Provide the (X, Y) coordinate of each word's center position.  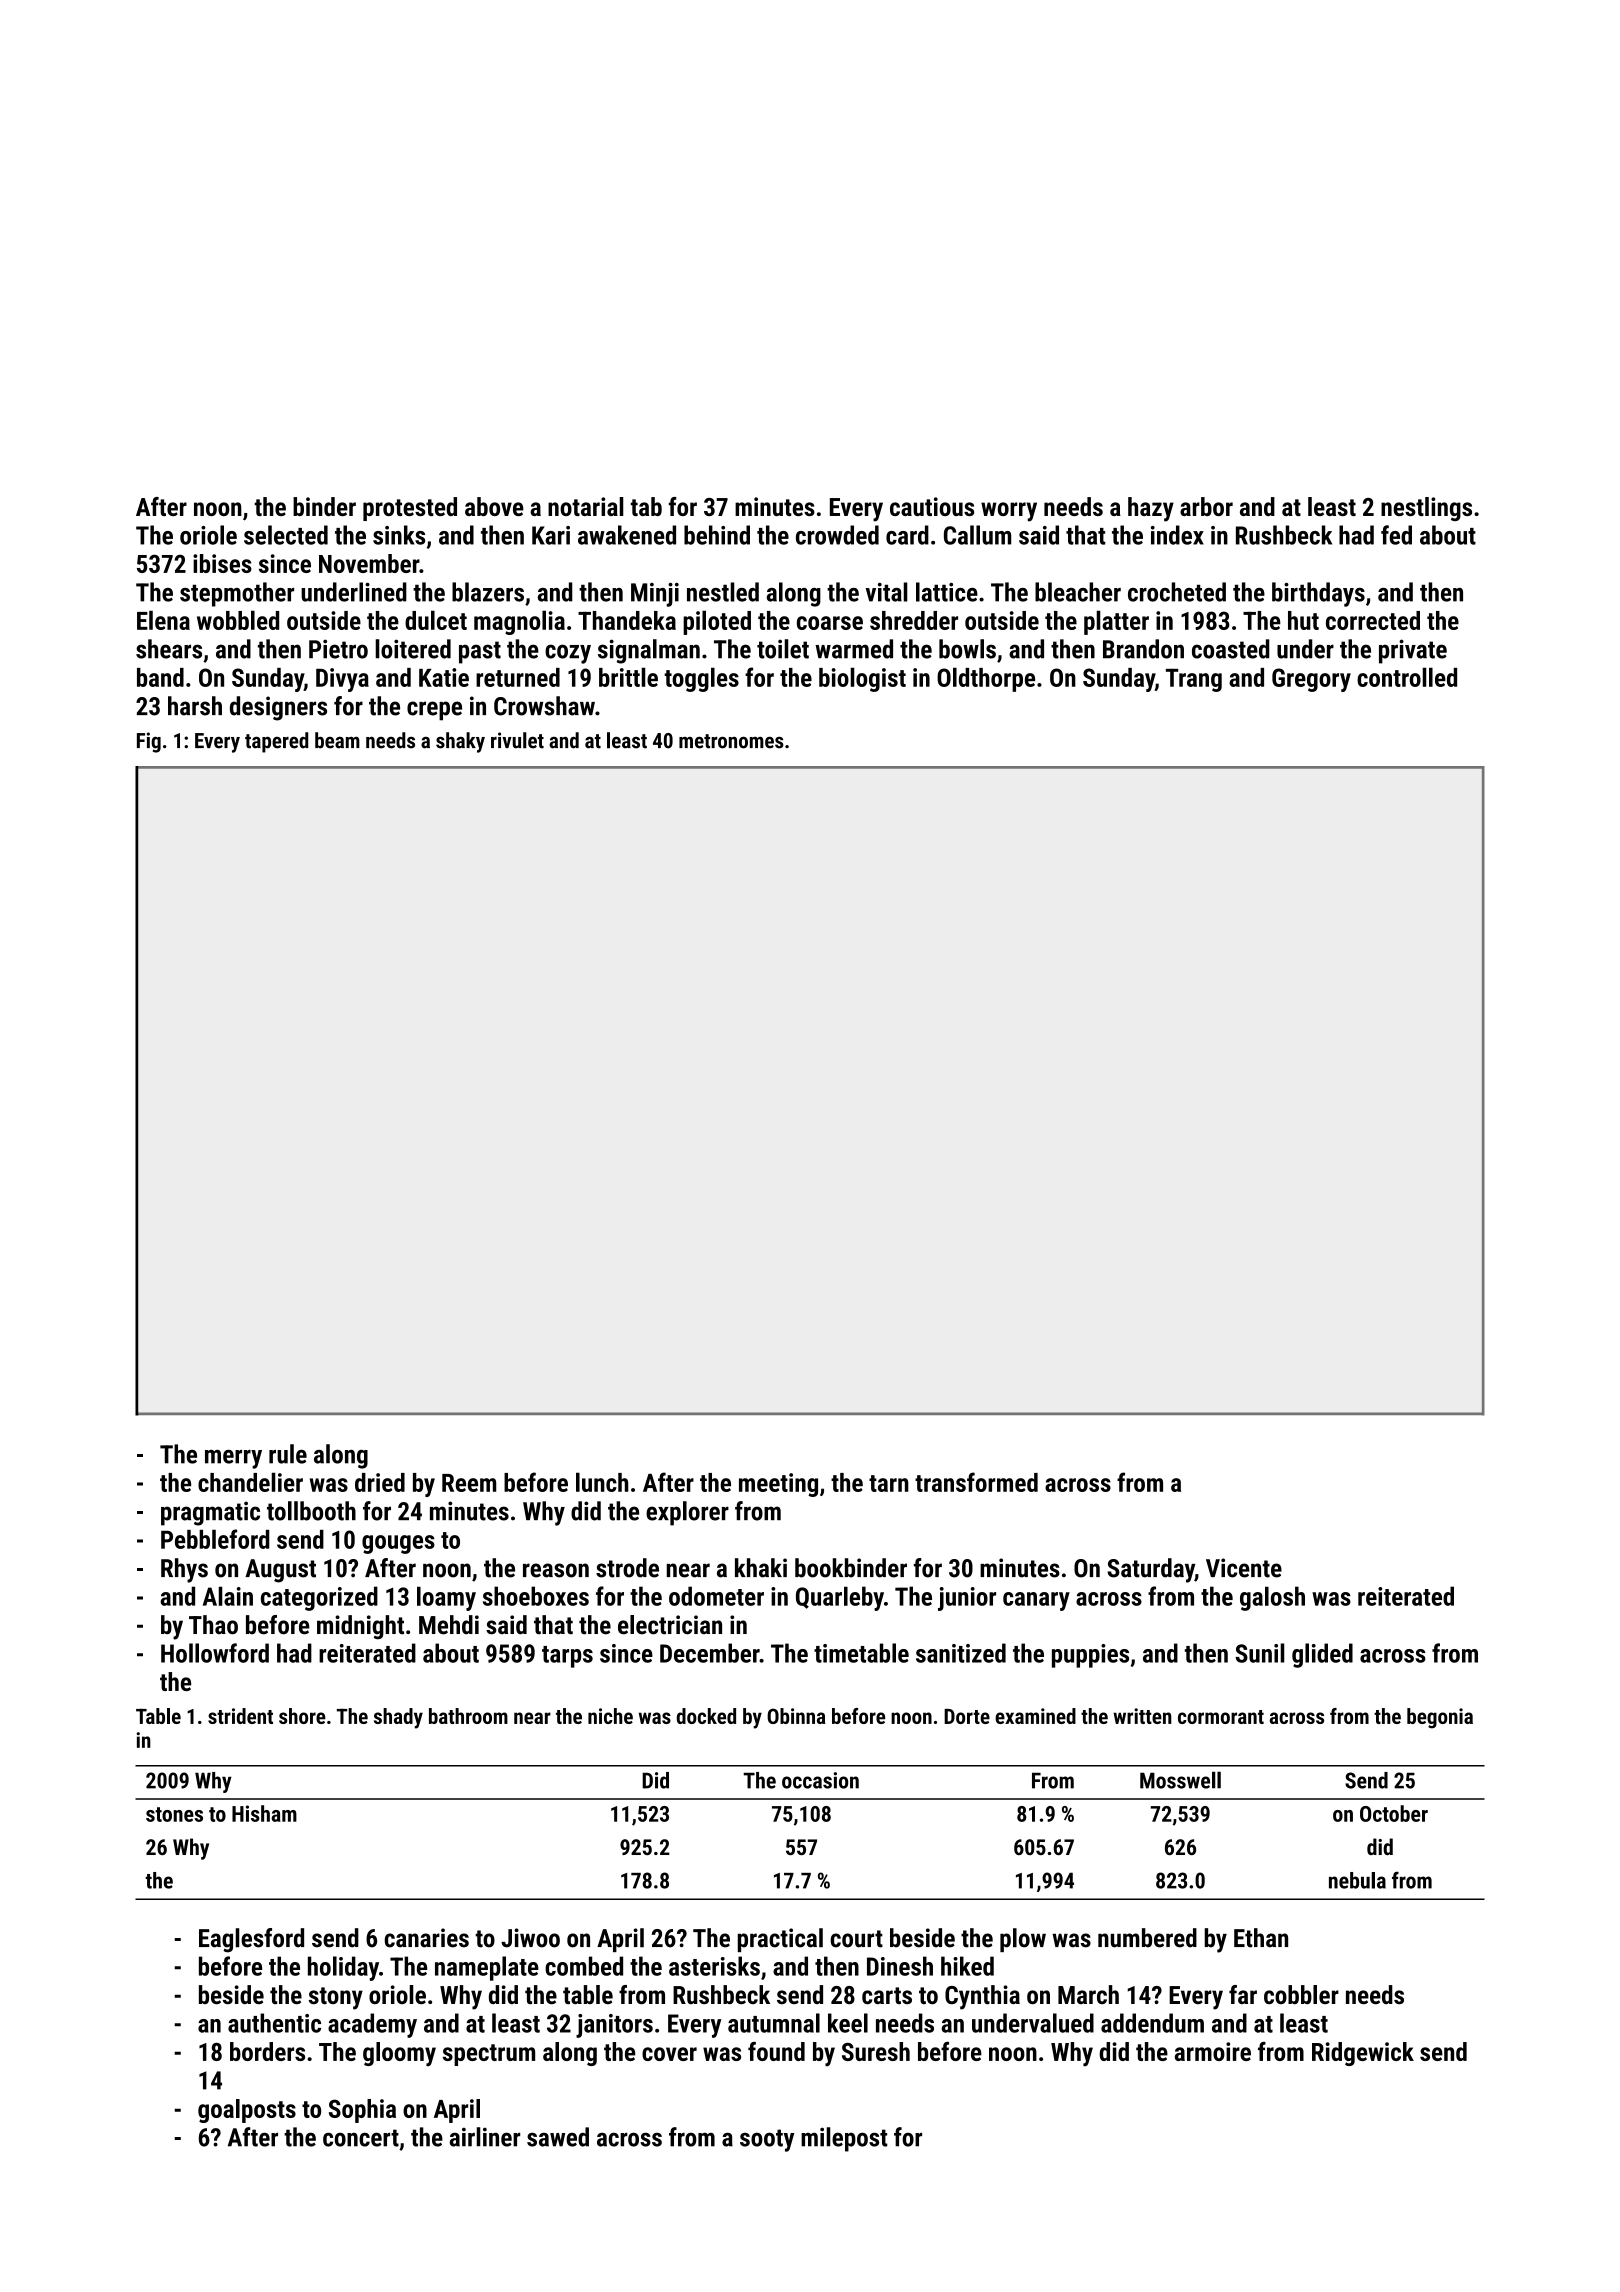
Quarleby (840, 1598)
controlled (1407, 677)
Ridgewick (1363, 2054)
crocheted (1177, 592)
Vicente (1244, 1568)
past (480, 652)
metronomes (731, 741)
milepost (844, 2139)
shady (398, 1718)
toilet (783, 649)
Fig (149, 742)
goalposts (247, 2111)
